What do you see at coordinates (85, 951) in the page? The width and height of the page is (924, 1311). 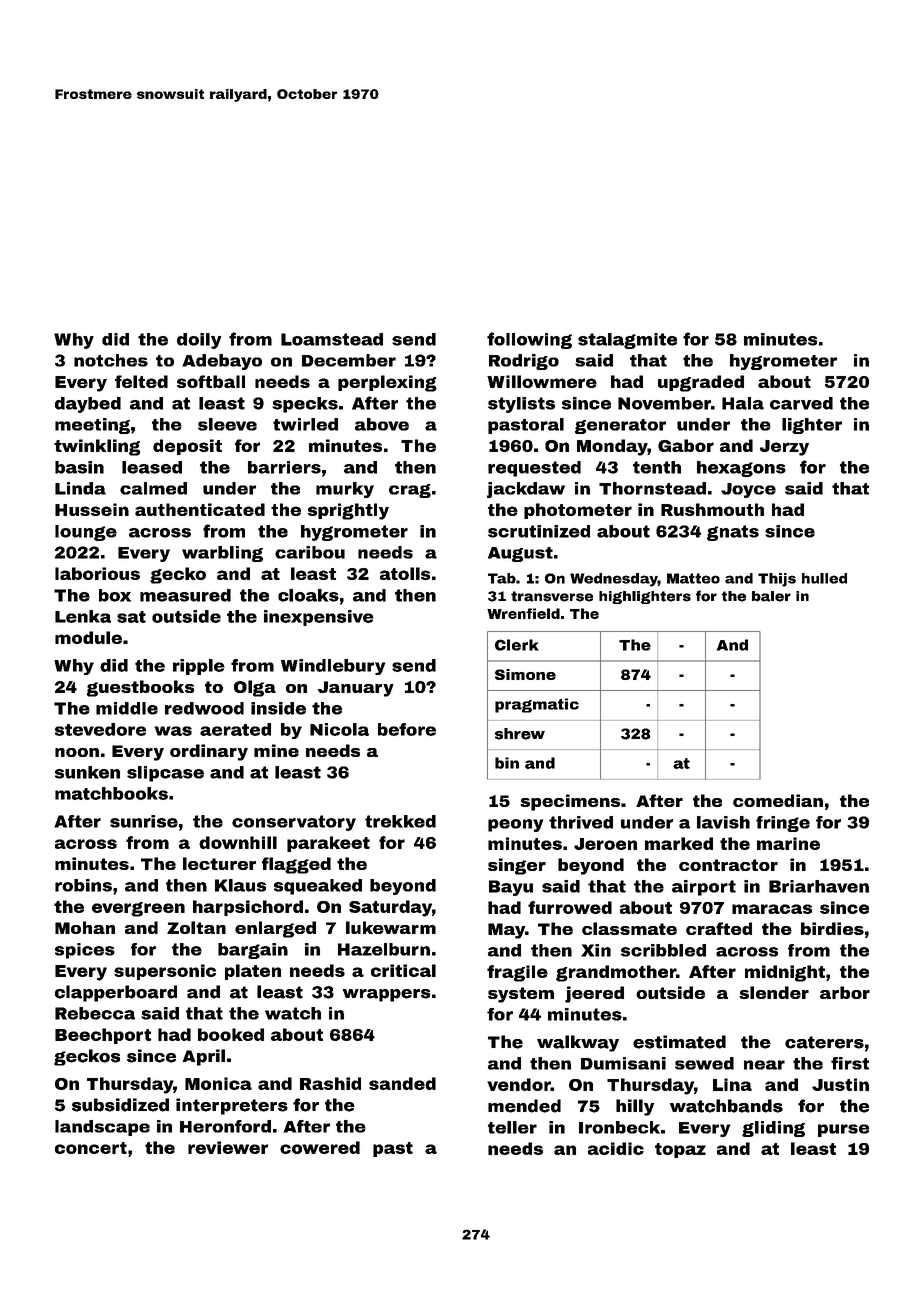 I see `spices` at bounding box center [85, 951].
